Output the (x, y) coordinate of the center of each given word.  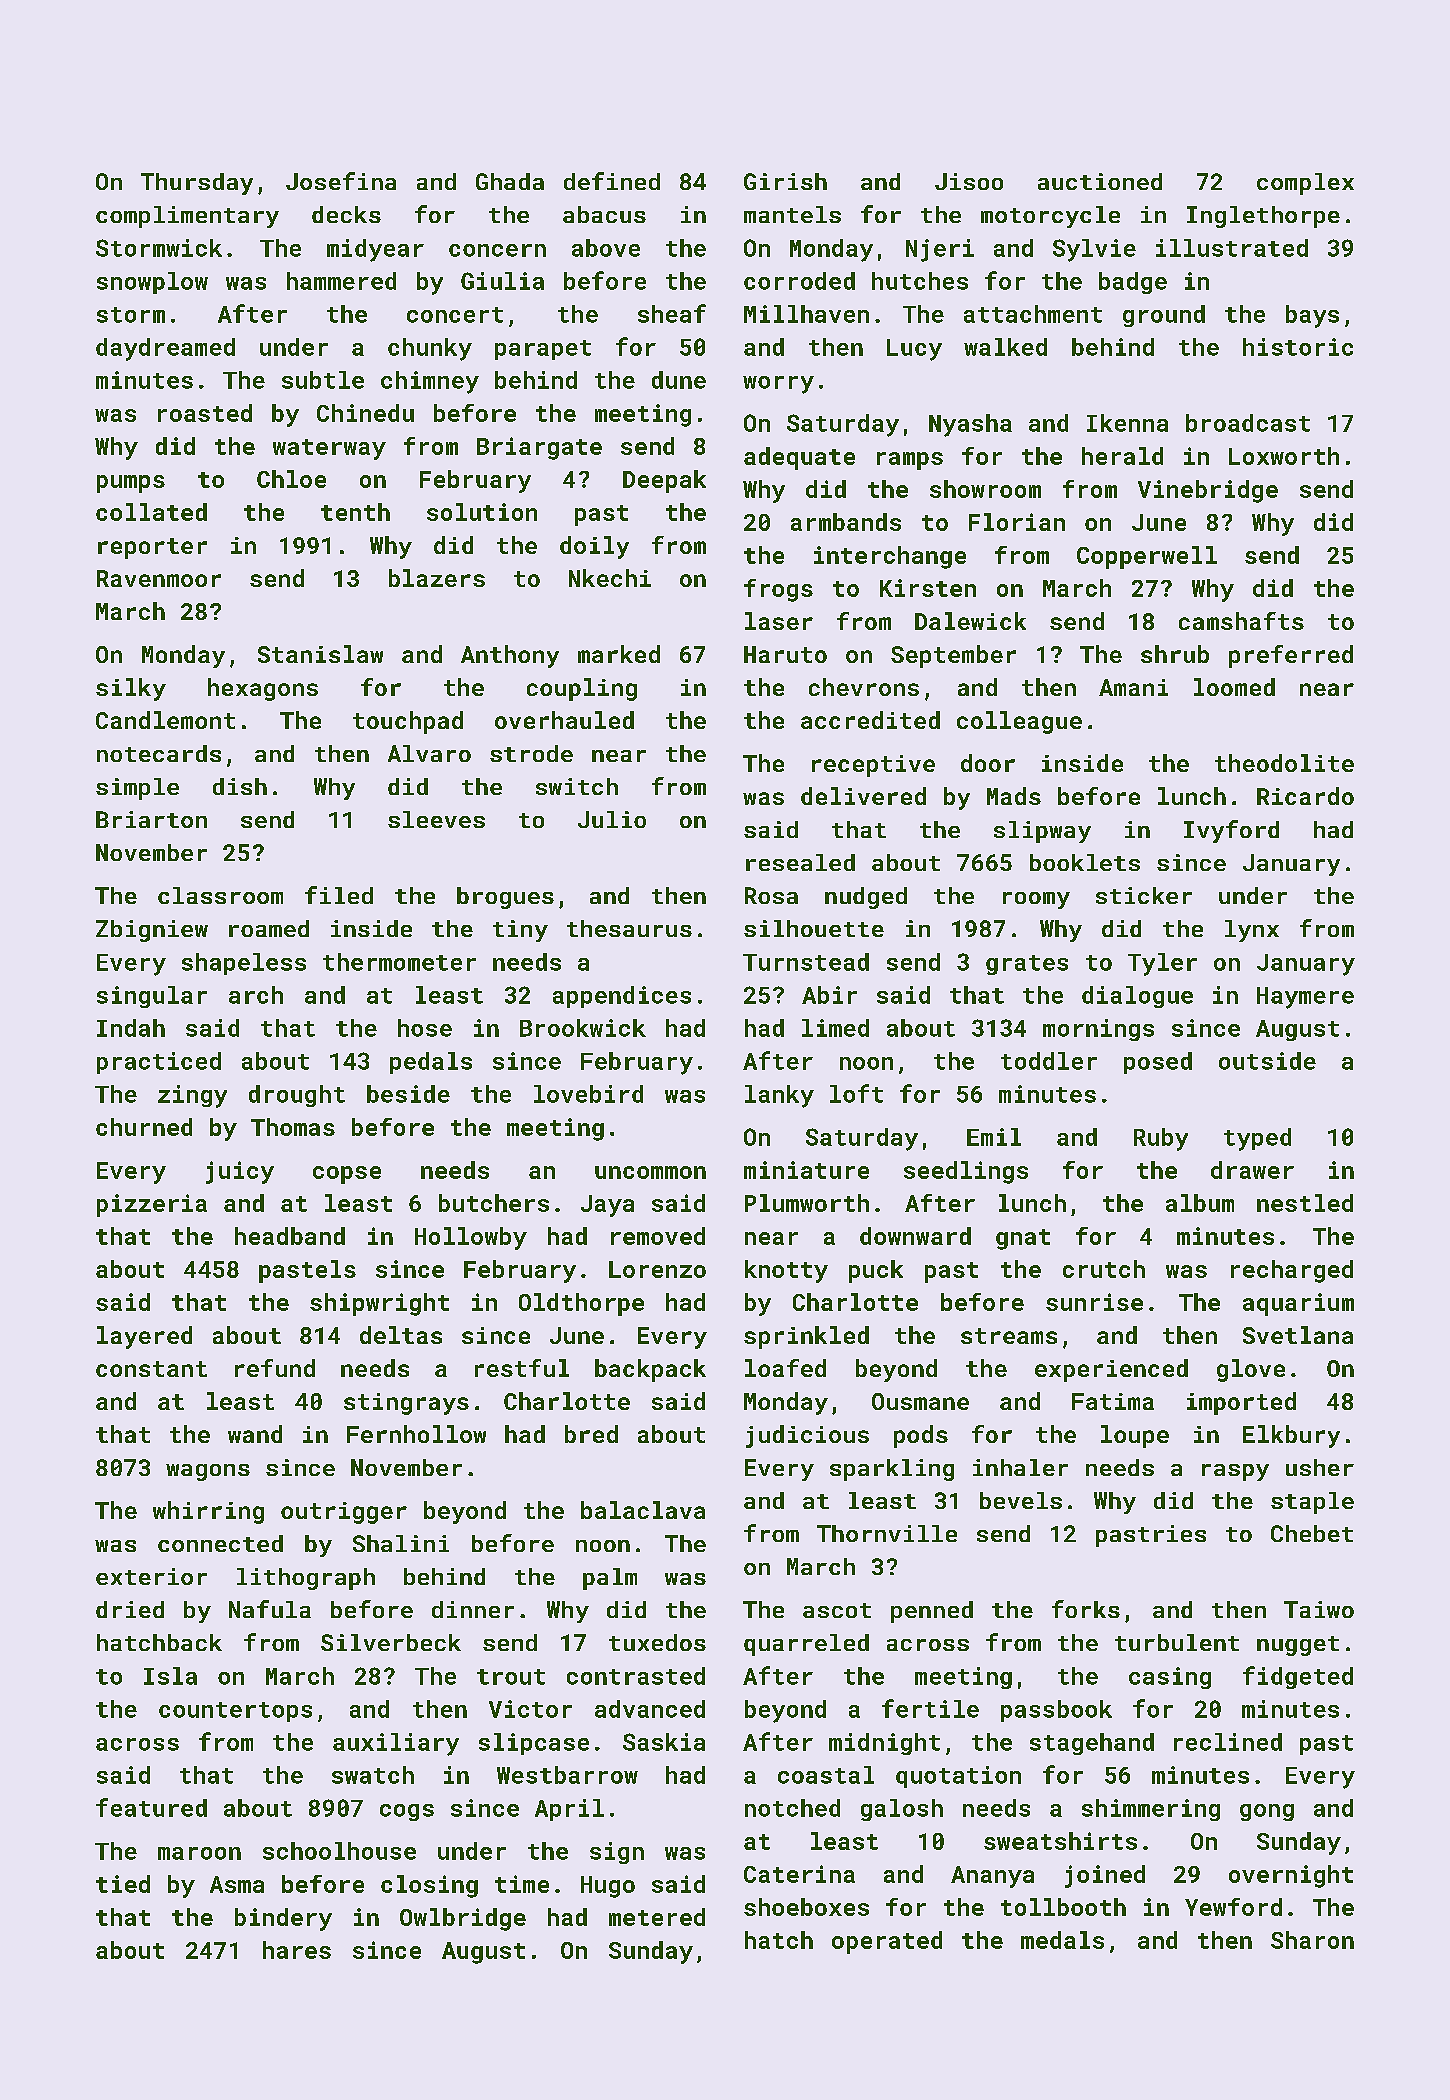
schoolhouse (339, 1851)
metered (657, 1917)
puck (876, 1271)
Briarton (151, 819)
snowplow (152, 283)
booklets (1085, 862)
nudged (866, 898)
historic (1298, 347)
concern (497, 250)
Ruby (1161, 1139)
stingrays (406, 1404)
